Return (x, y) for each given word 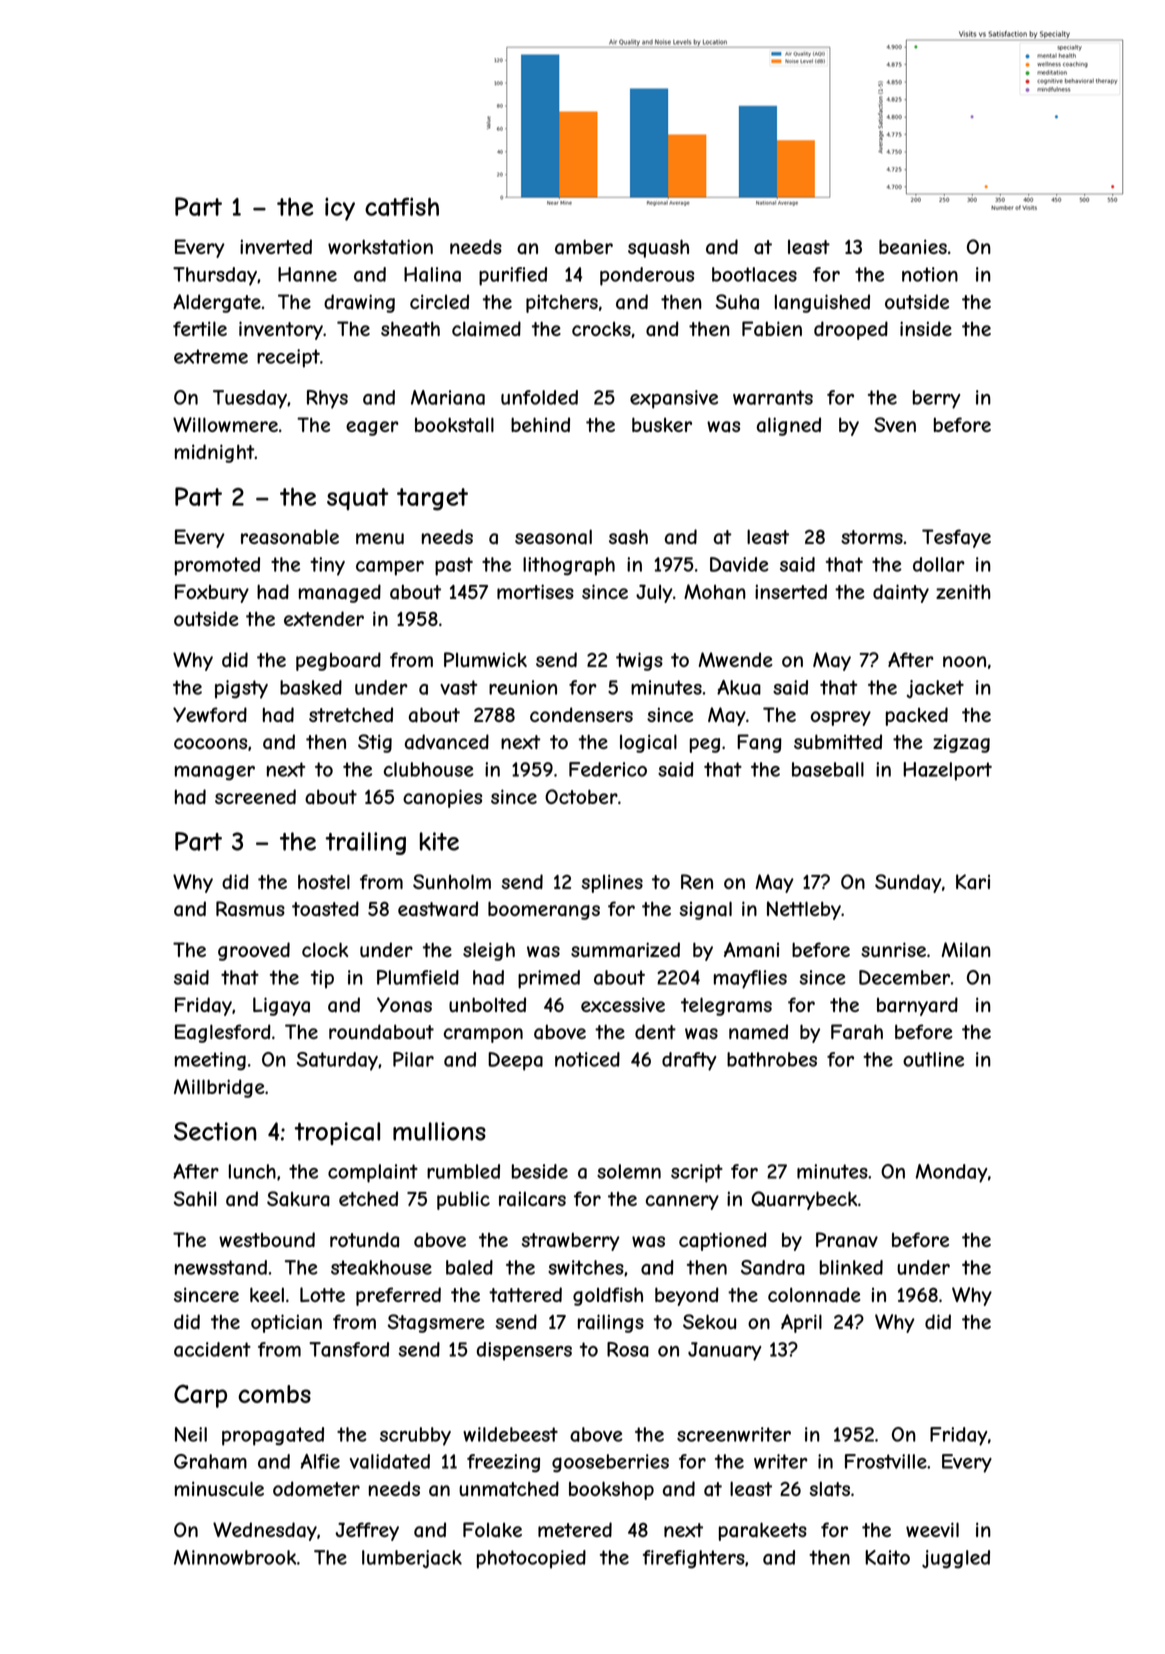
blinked (851, 1267)
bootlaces (754, 274)
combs (274, 1394)
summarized (625, 950)
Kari (973, 881)
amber (584, 247)
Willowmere (225, 424)
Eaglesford (223, 1033)
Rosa (628, 1349)
